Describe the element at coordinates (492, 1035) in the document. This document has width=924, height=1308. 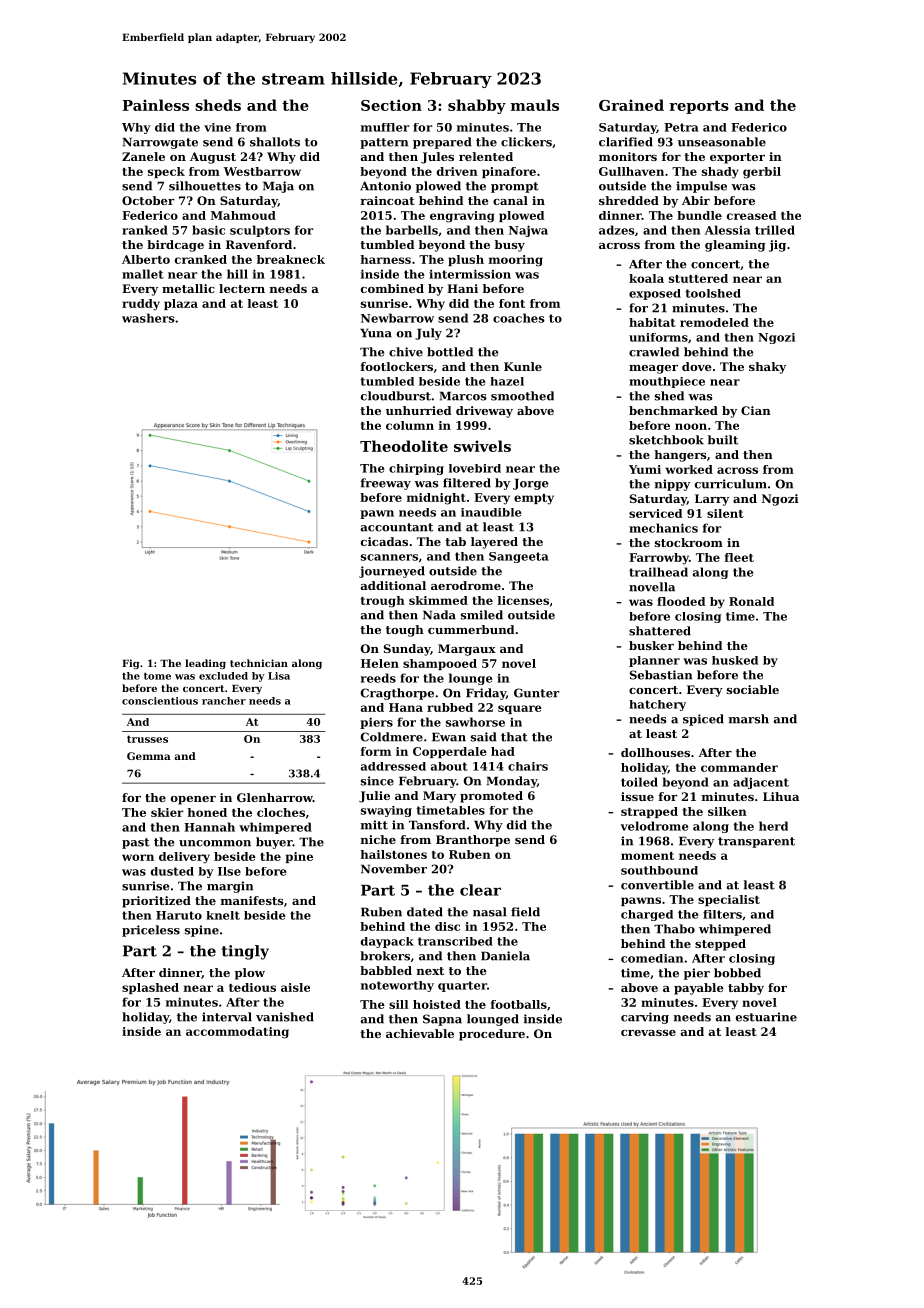
I see `procedure` at that location.
